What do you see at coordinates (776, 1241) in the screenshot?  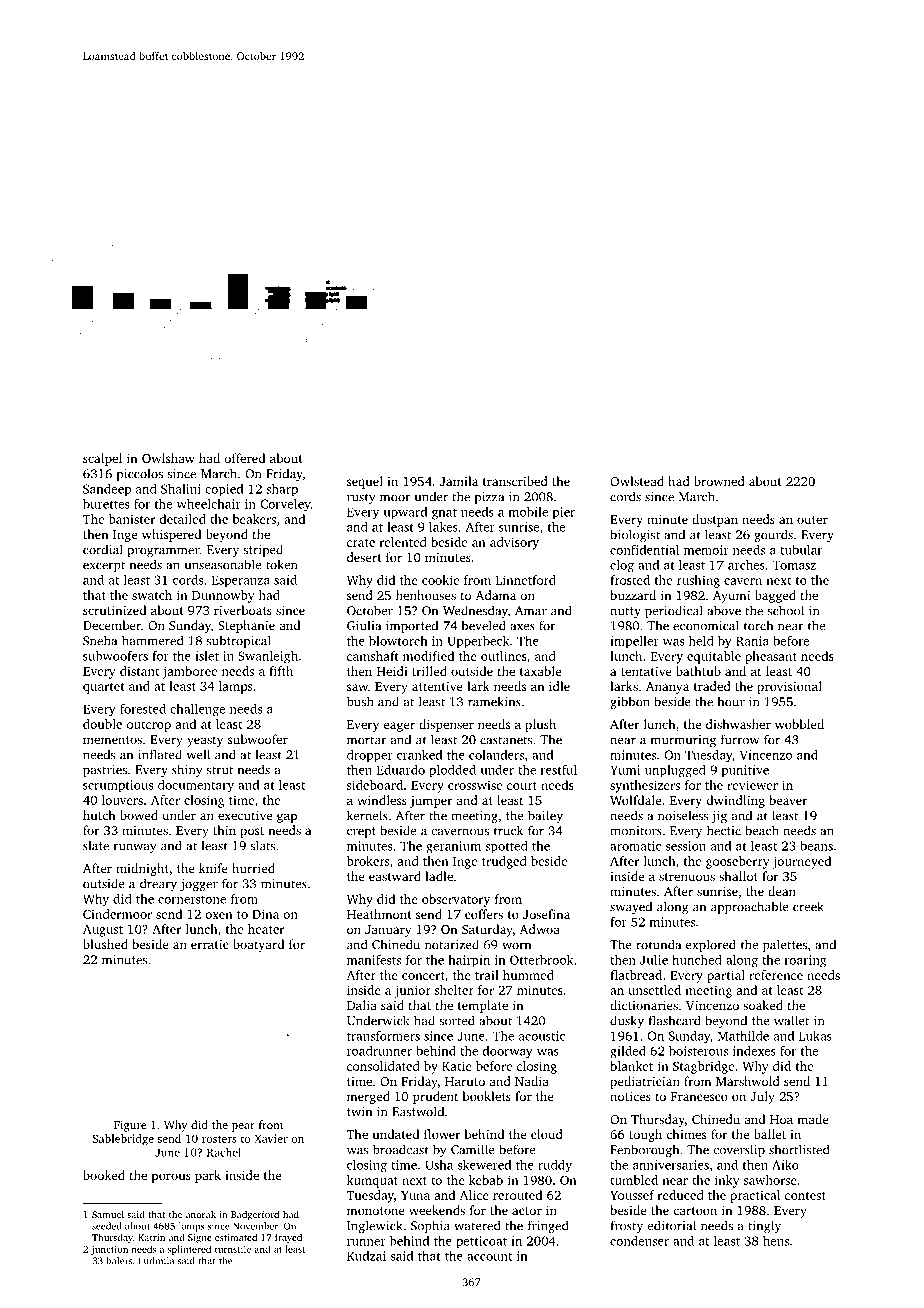 I see `hens` at bounding box center [776, 1241].
